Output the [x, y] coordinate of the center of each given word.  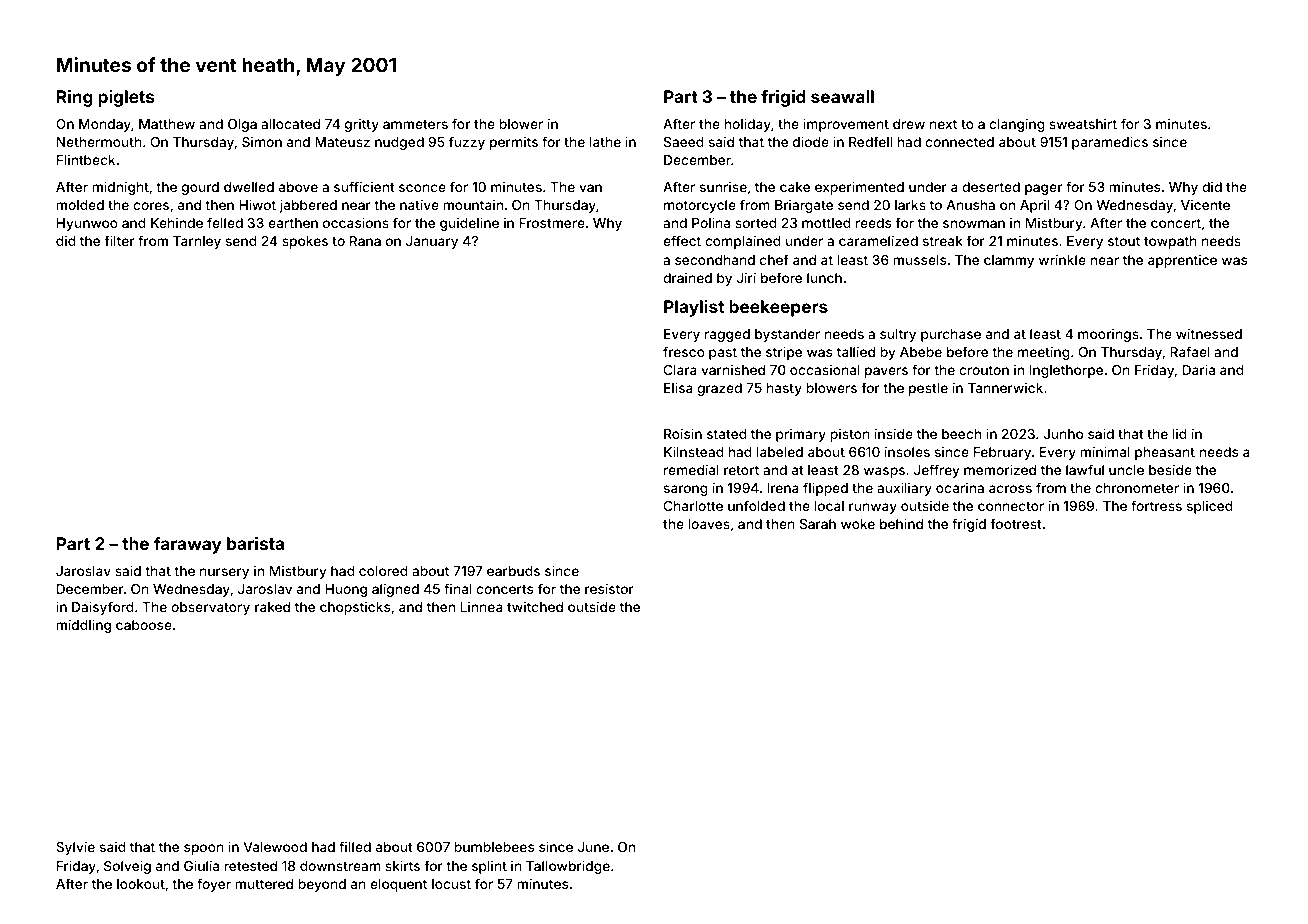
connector [1011, 506]
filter [119, 240]
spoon [204, 849]
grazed [719, 389]
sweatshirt [1083, 123]
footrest [1016, 523]
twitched [535, 607]
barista [255, 543]
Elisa [678, 387]
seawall [842, 96]
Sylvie [75, 848]
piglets [126, 98]
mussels [919, 260]
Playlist [694, 308]
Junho [1063, 434]
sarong [686, 490]
